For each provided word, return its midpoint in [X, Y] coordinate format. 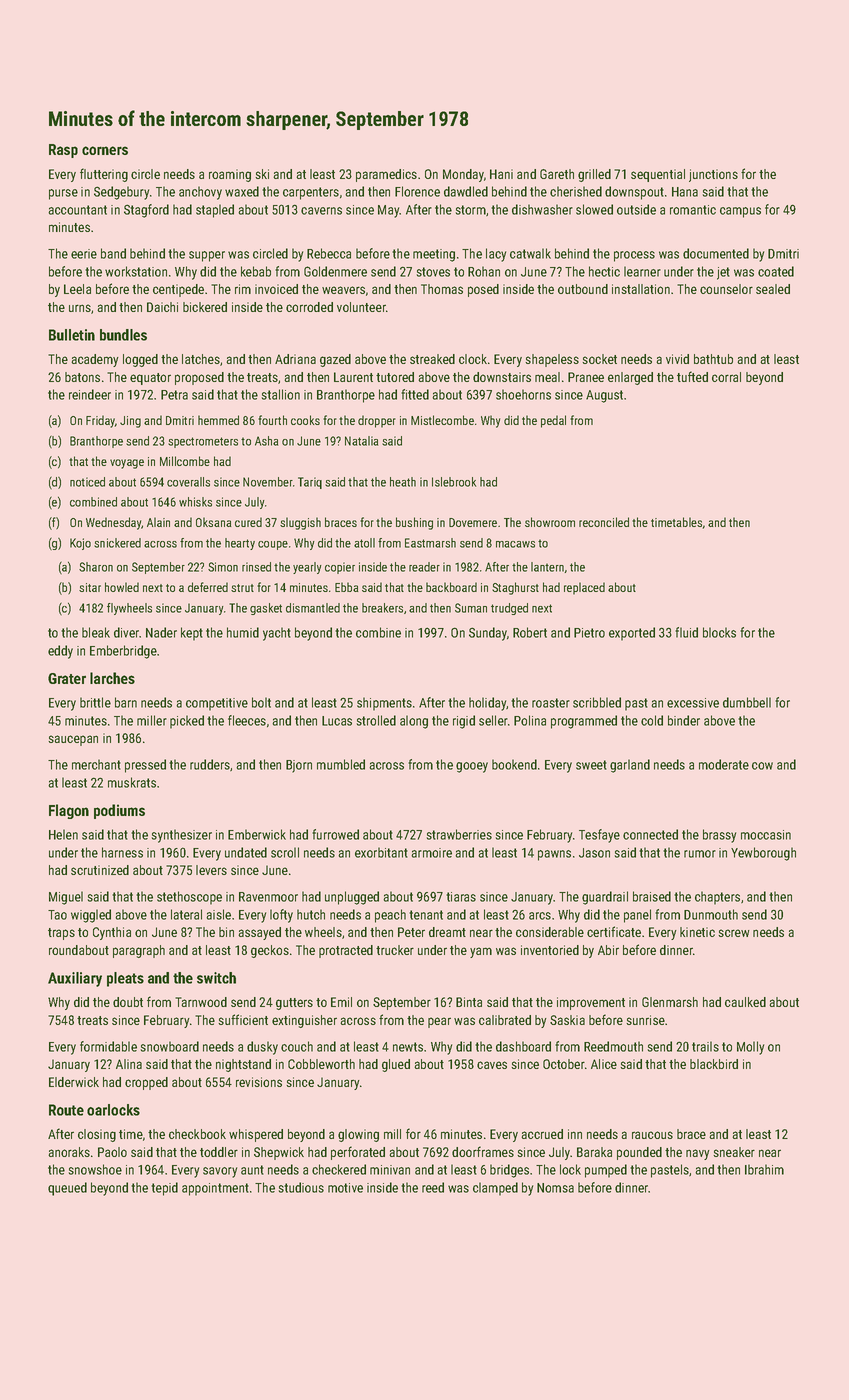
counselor [726, 289]
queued [67, 1189]
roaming [230, 175]
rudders [210, 764]
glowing [358, 1135]
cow [762, 766]
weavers [343, 290]
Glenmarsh [670, 1002]
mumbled [341, 764]
